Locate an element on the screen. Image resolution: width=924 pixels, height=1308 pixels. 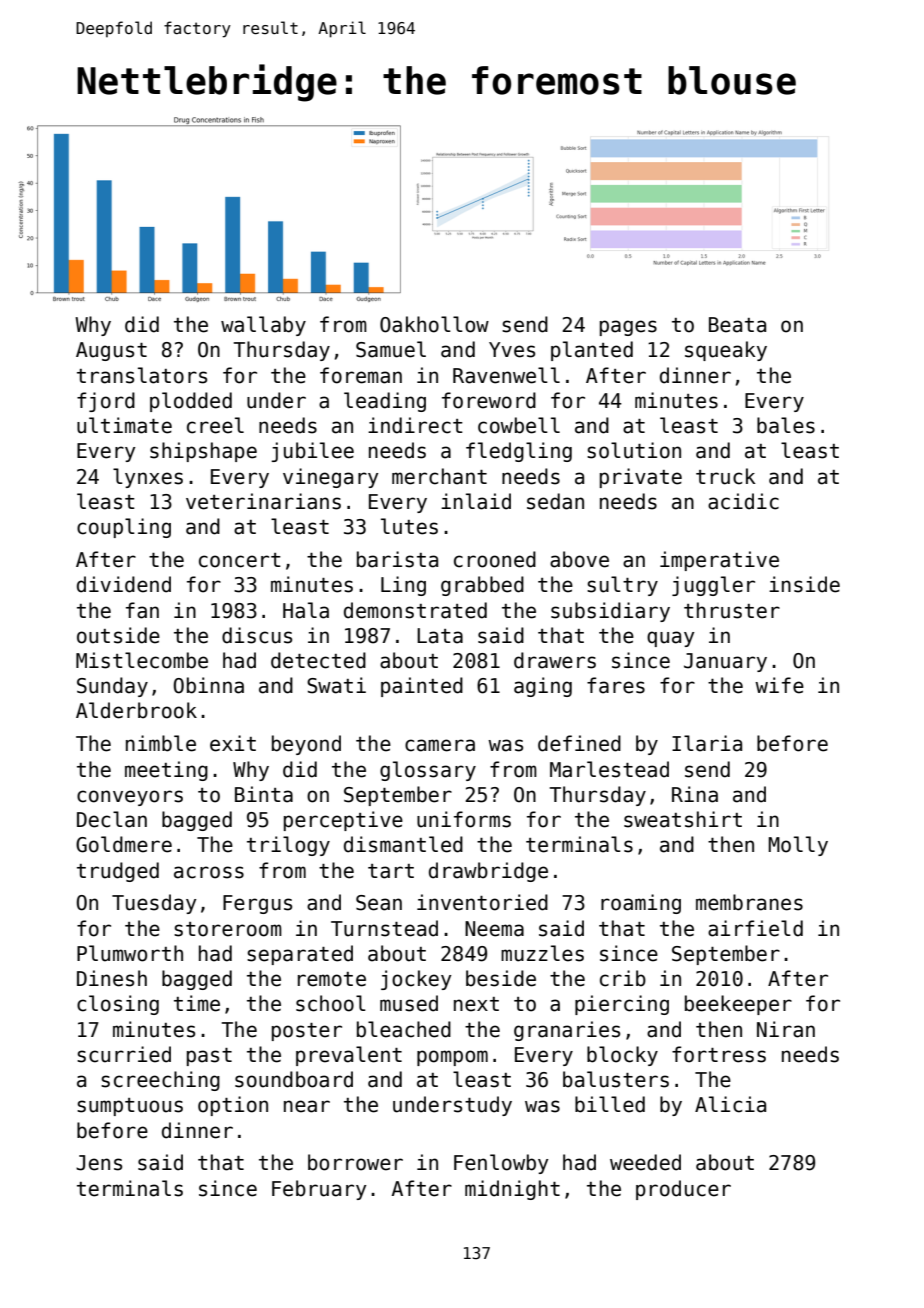
lynxes is located at coordinates (148, 478).
